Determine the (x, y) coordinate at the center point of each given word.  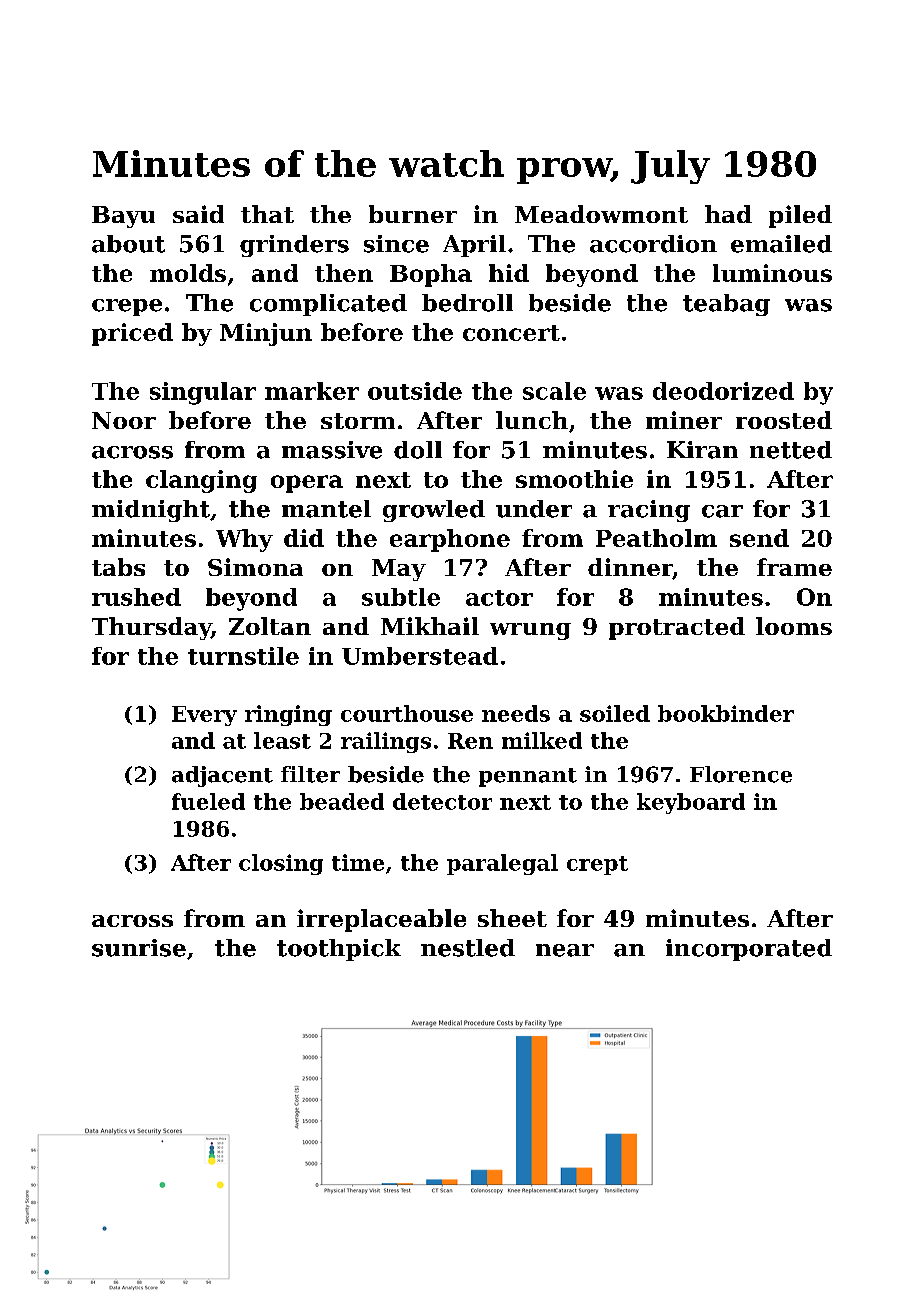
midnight (151, 511)
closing (281, 864)
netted (791, 450)
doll (418, 450)
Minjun (266, 334)
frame (794, 567)
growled (434, 511)
